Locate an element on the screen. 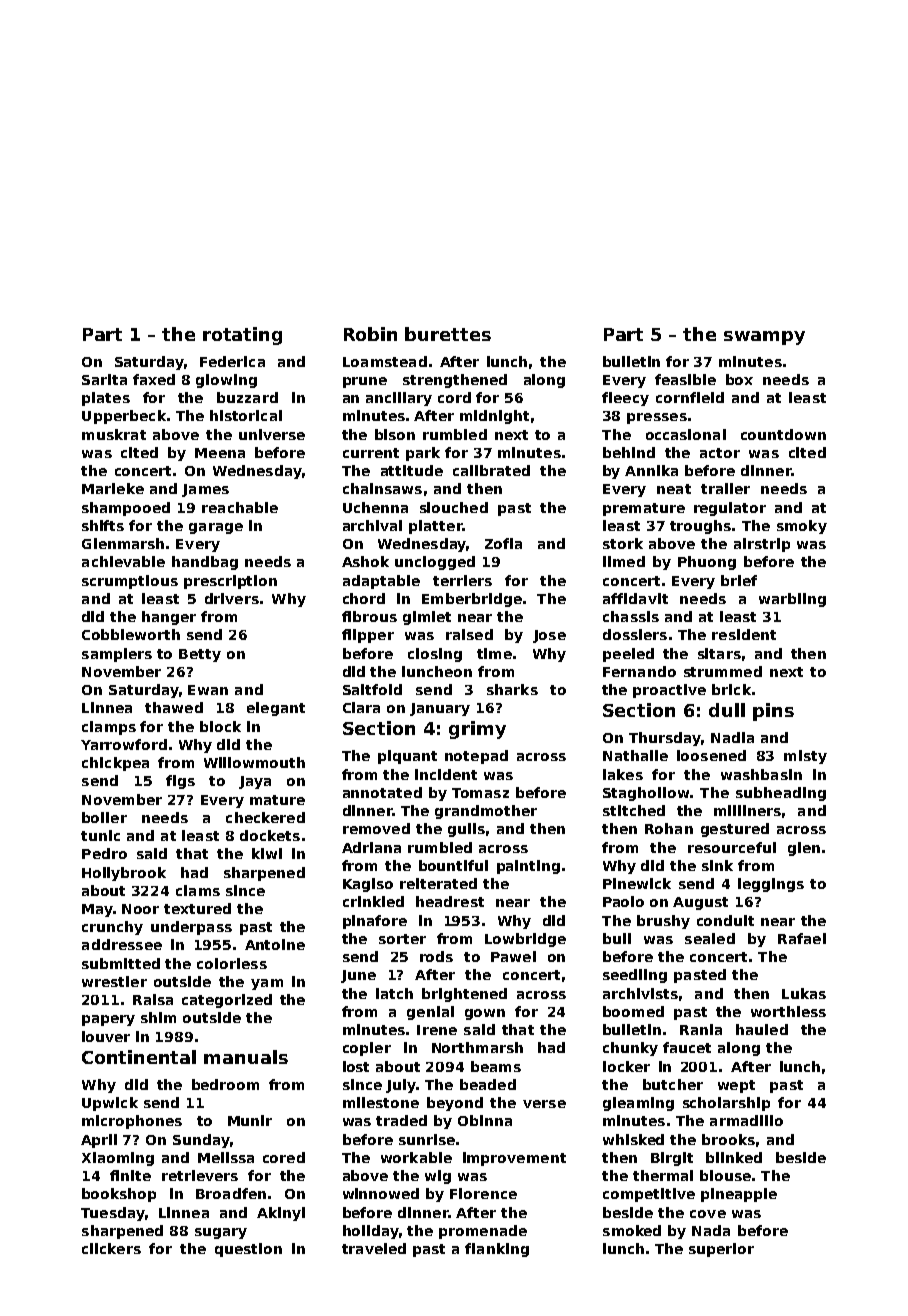 The image size is (908, 1316). strummed is located at coordinates (723, 671).
